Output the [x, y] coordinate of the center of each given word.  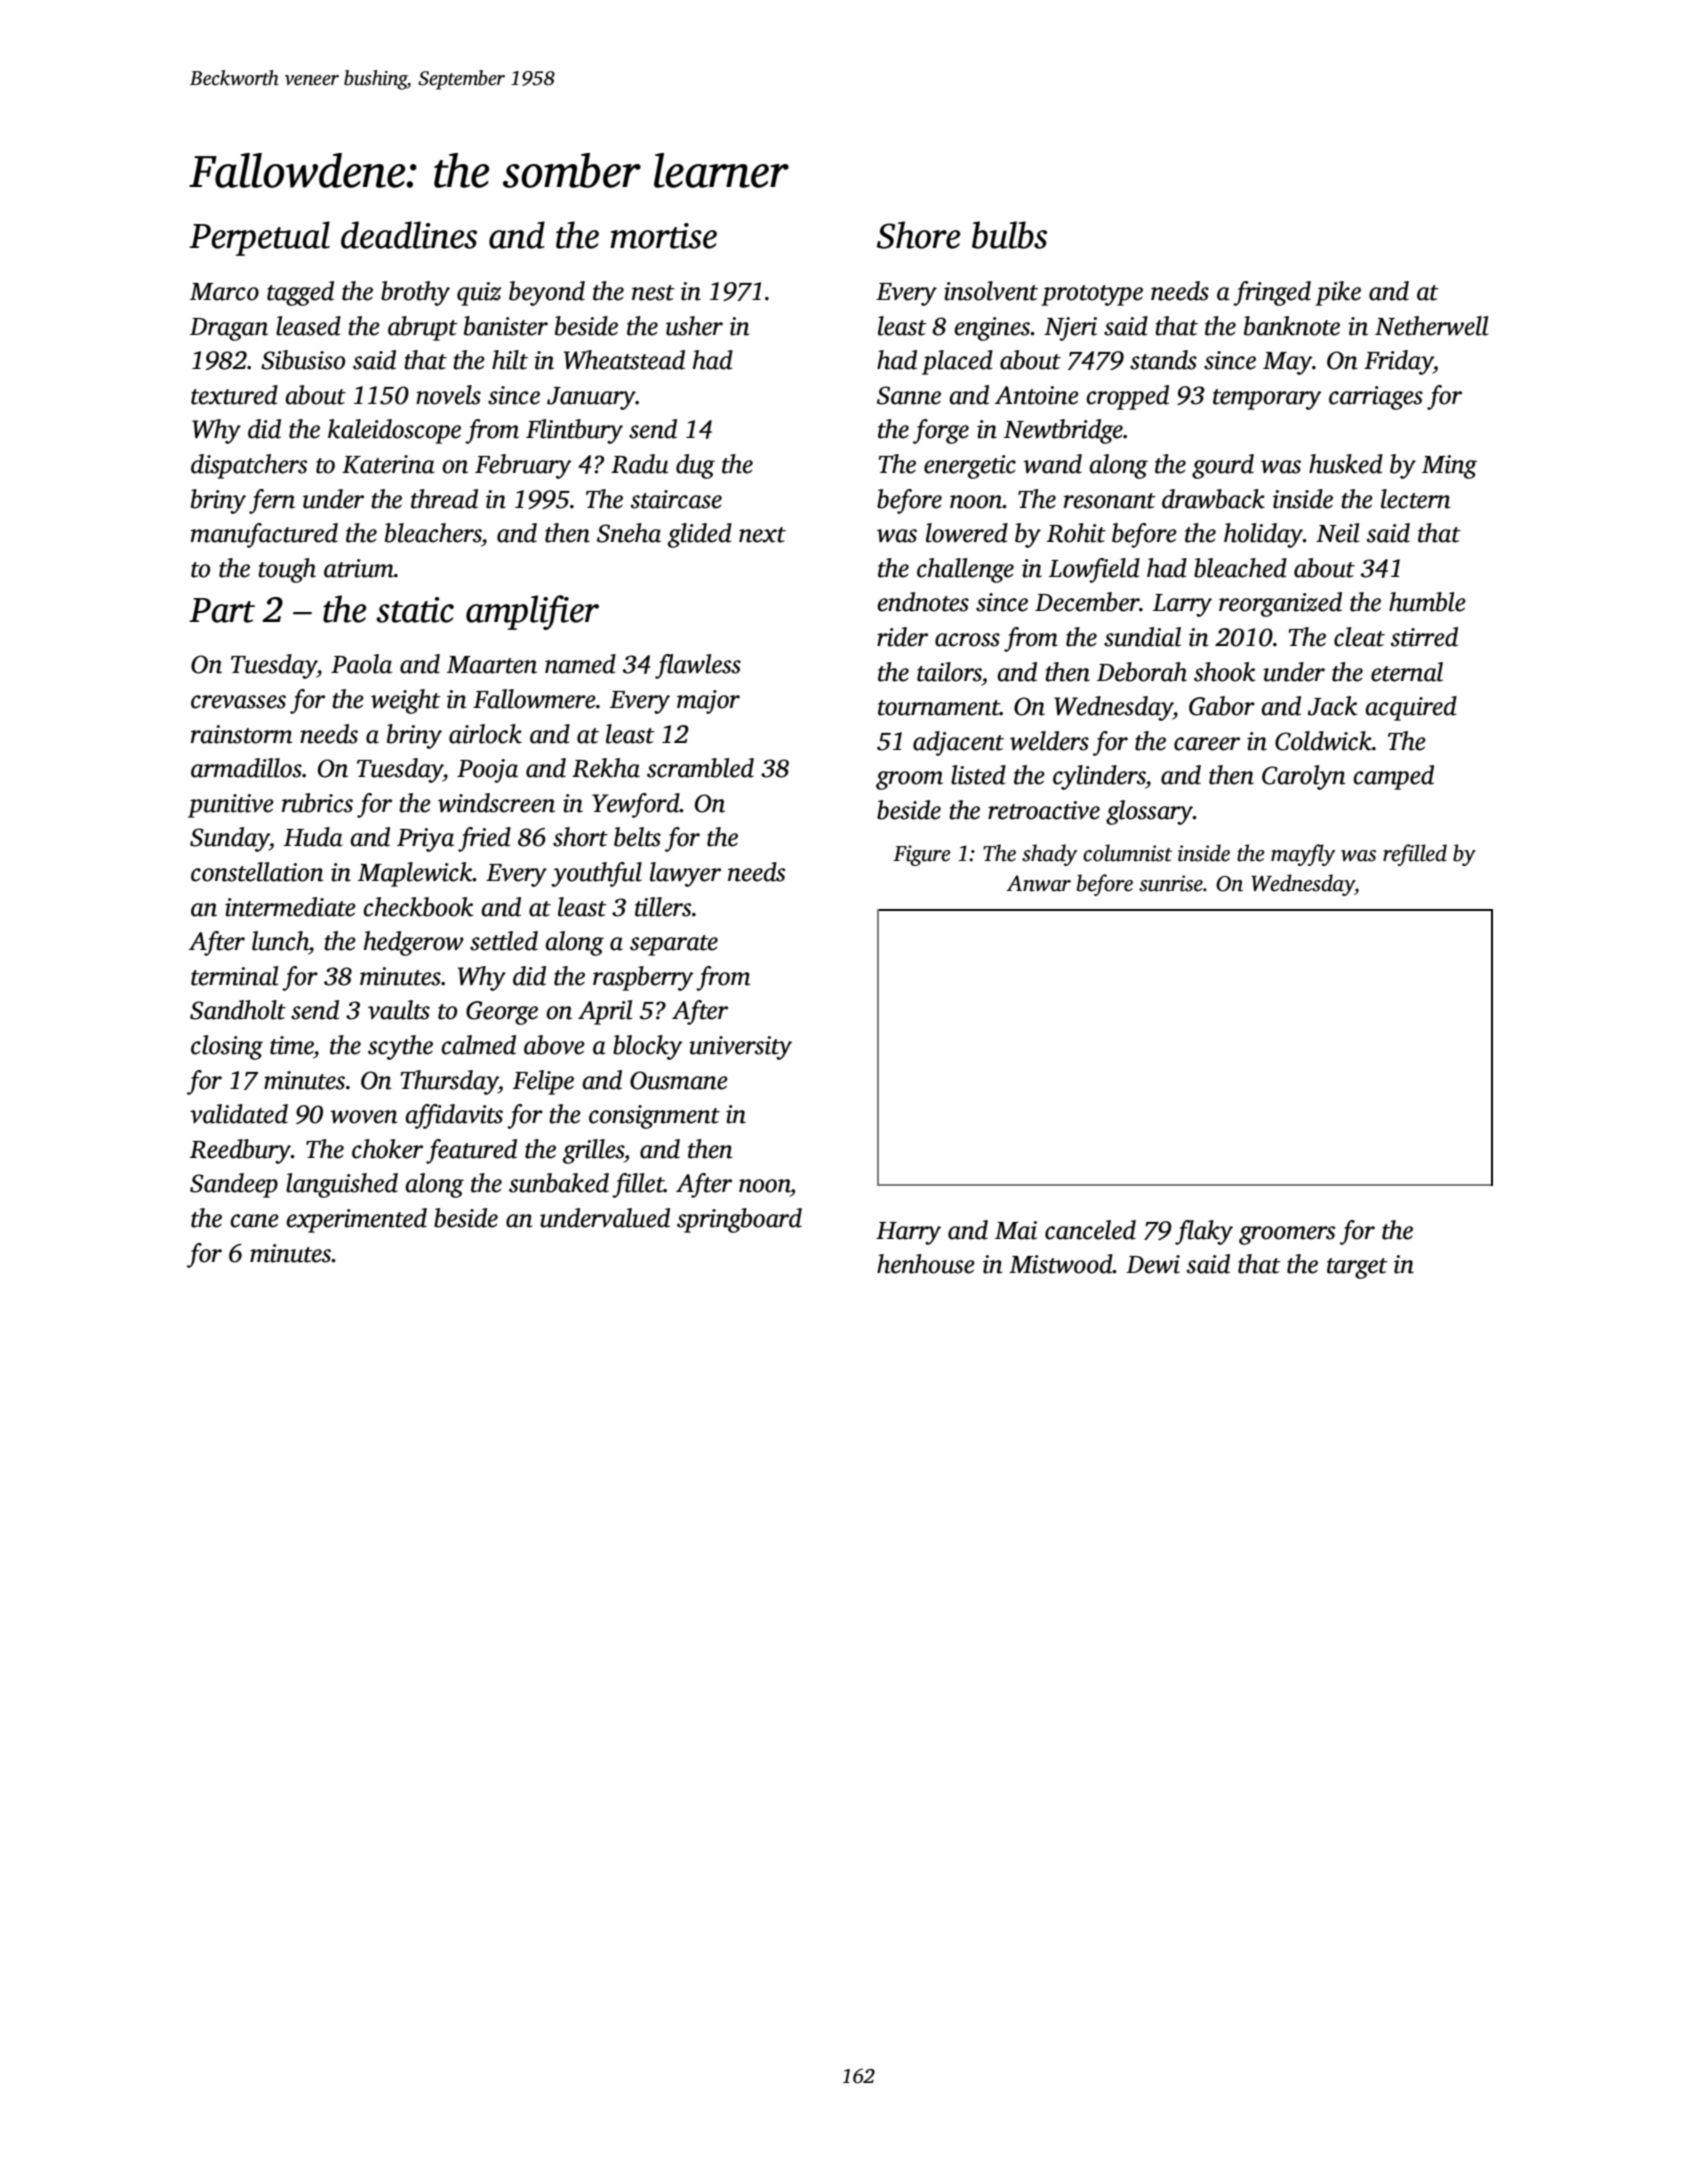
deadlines [409, 235]
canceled [1090, 1230]
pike [1338, 293]
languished [342, 1185]
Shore [918, 235]
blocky [648, 1047]
